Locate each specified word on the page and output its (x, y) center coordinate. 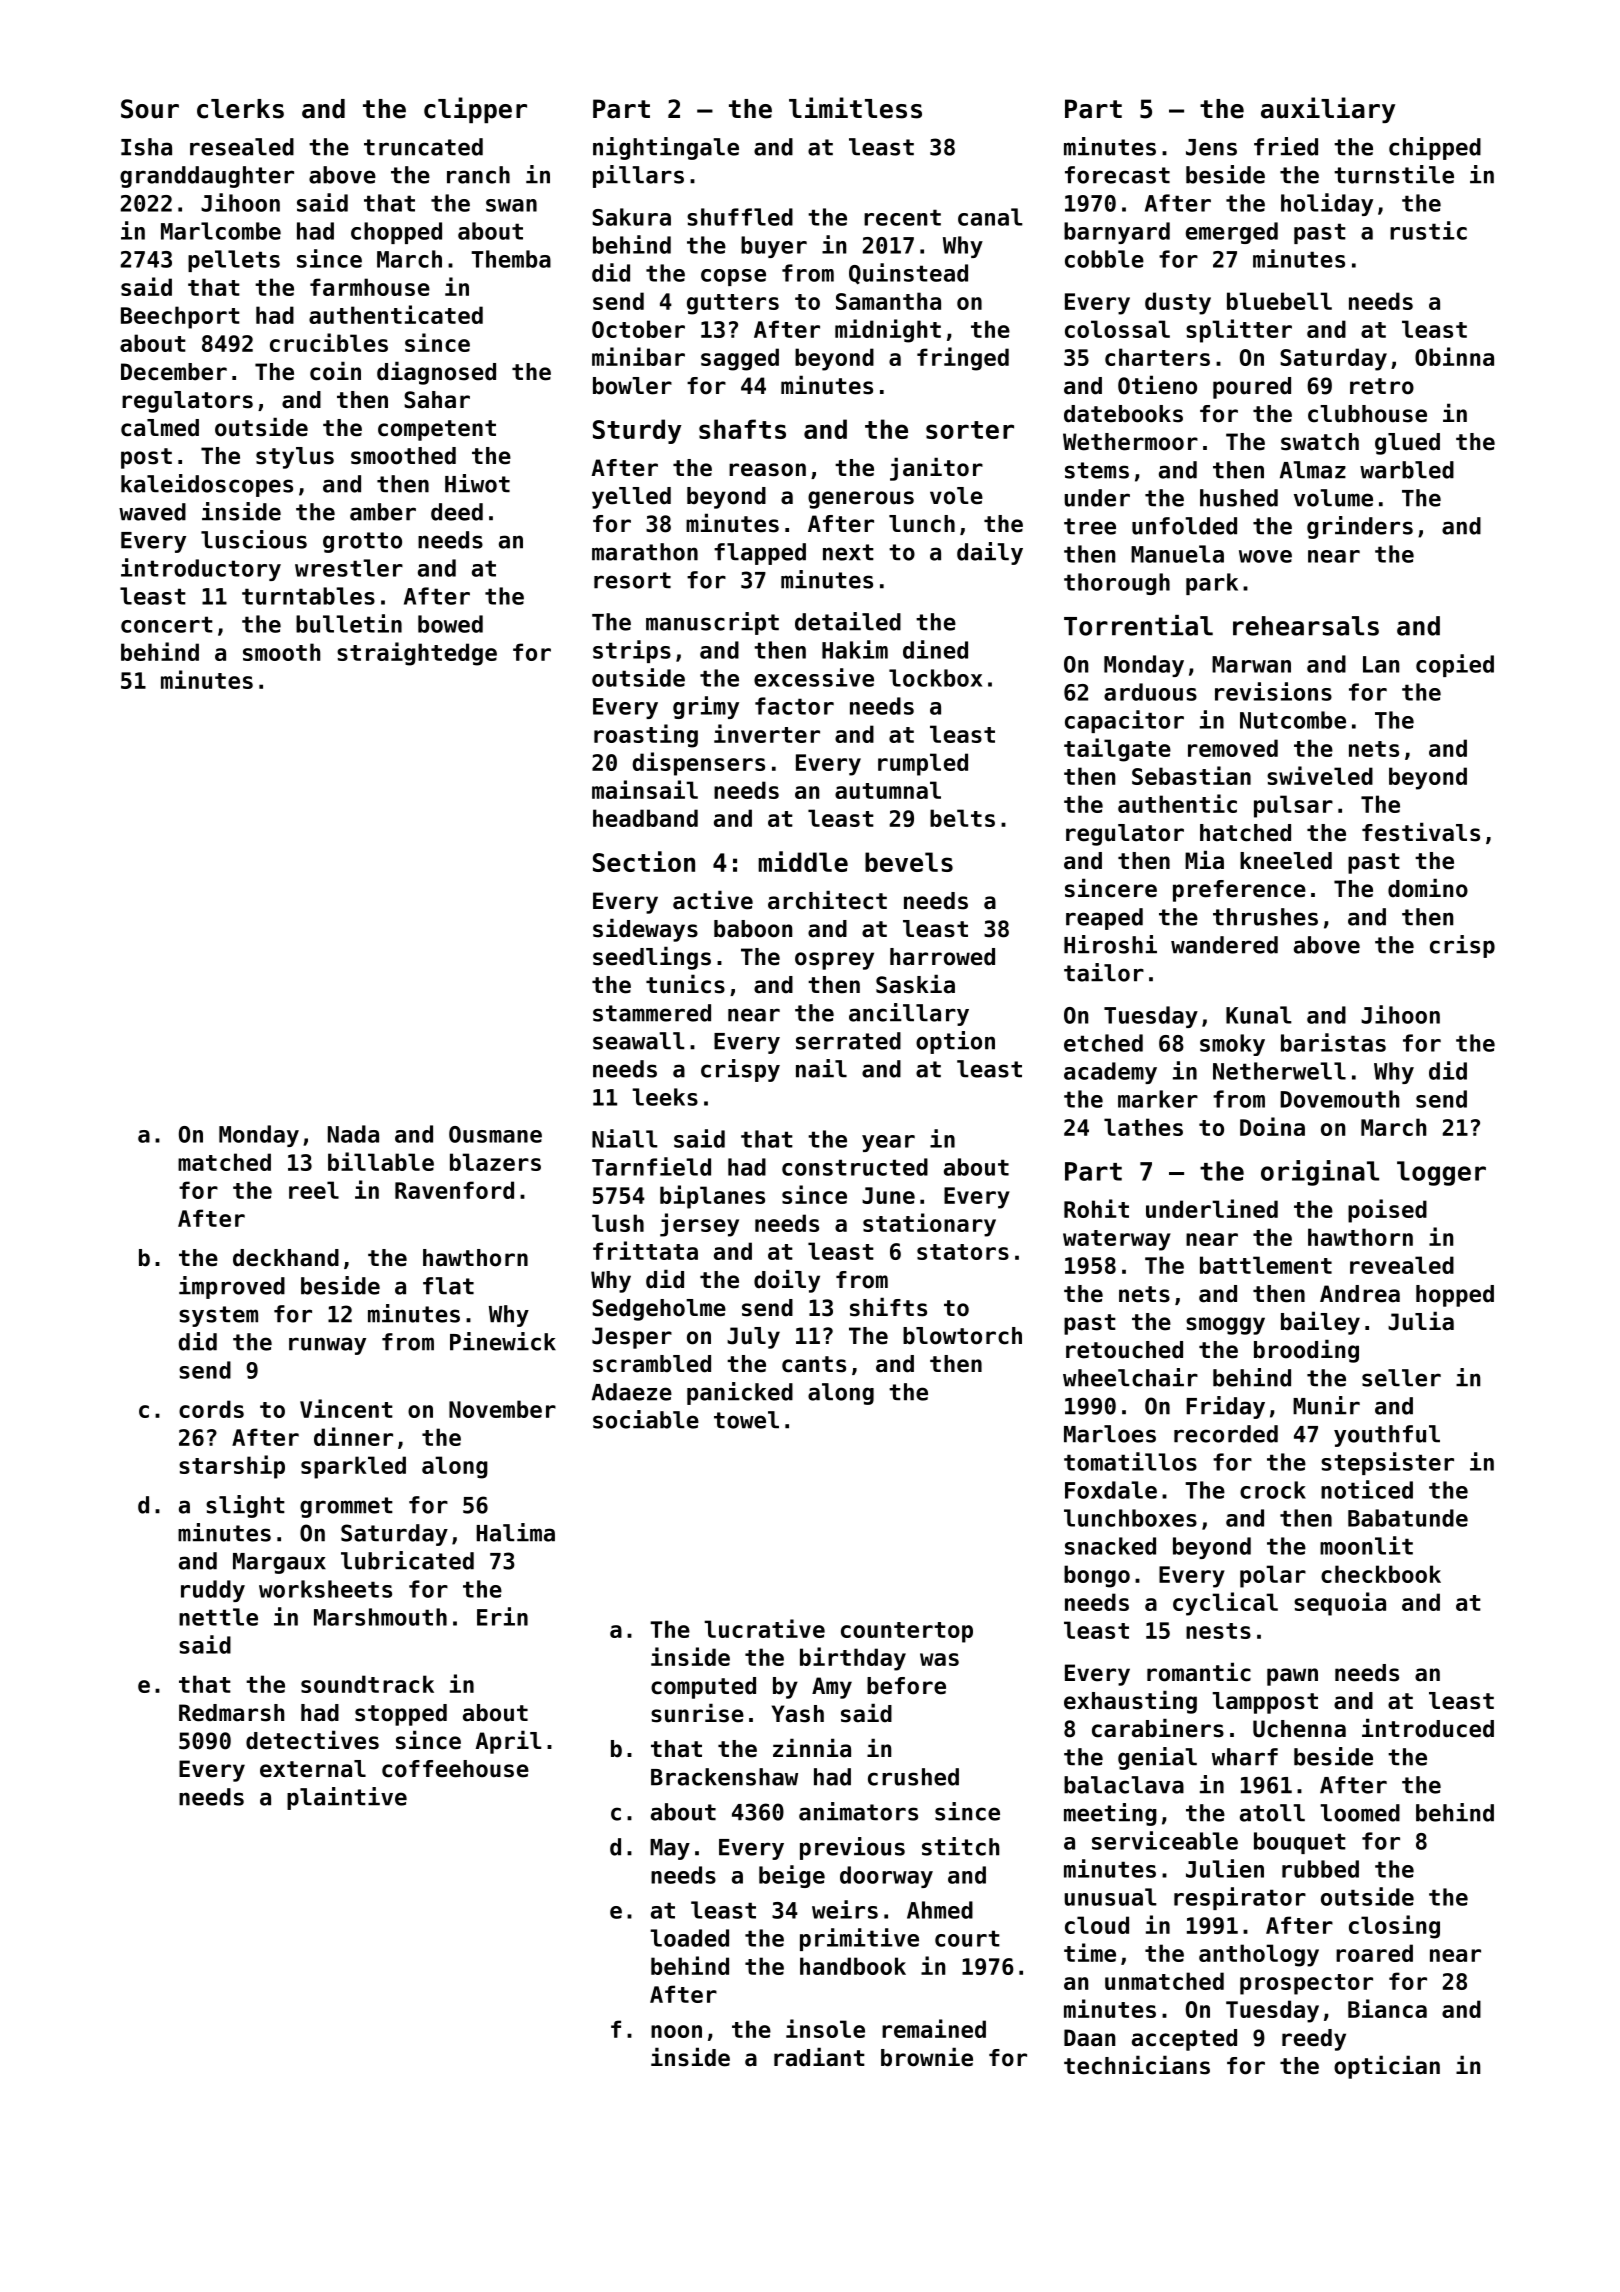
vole (956, 496)
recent (902, 217)
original (1320, 1173)
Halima (515, 1532)
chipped (1435, 148)
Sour (150, 109)
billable (381, 1161)
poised (1387, 1211)
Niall (625, 1138)
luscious (254, 539)
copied (1455, 665)
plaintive (347, 1798)
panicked (740, 1393)
